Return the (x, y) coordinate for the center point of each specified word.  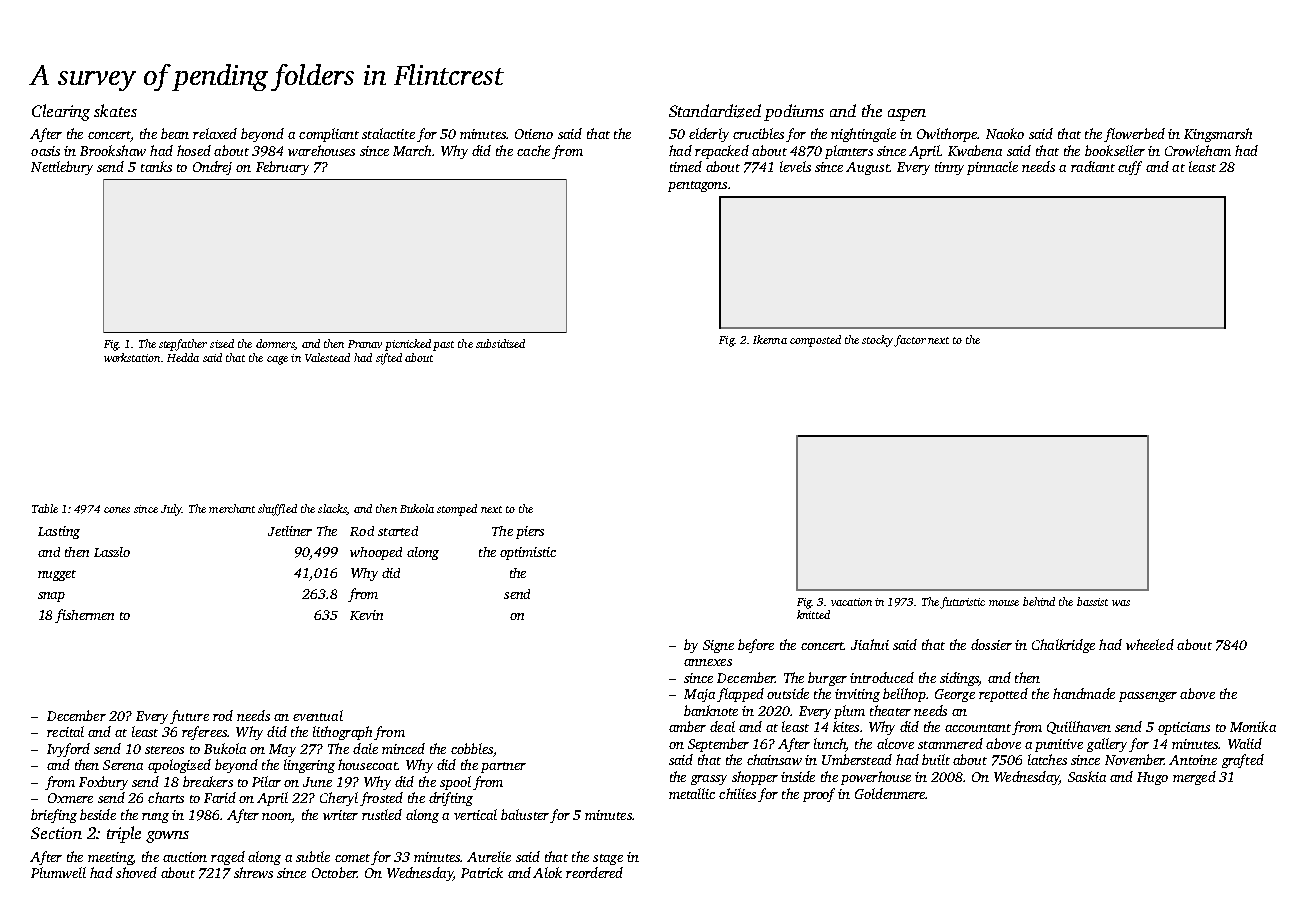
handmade (1084, 693)
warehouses (321, 150)
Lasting (59, 532)
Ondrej (212, 168)
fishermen (84, 616)
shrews (253, 872)
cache (533, 150)
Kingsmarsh (1218, 135)
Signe (718, 646)
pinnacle (992, 168)
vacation (851, 602)
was (1121, 603)
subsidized (500, 343)
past (443, 346)
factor (910, 341)
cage (277, 360)
